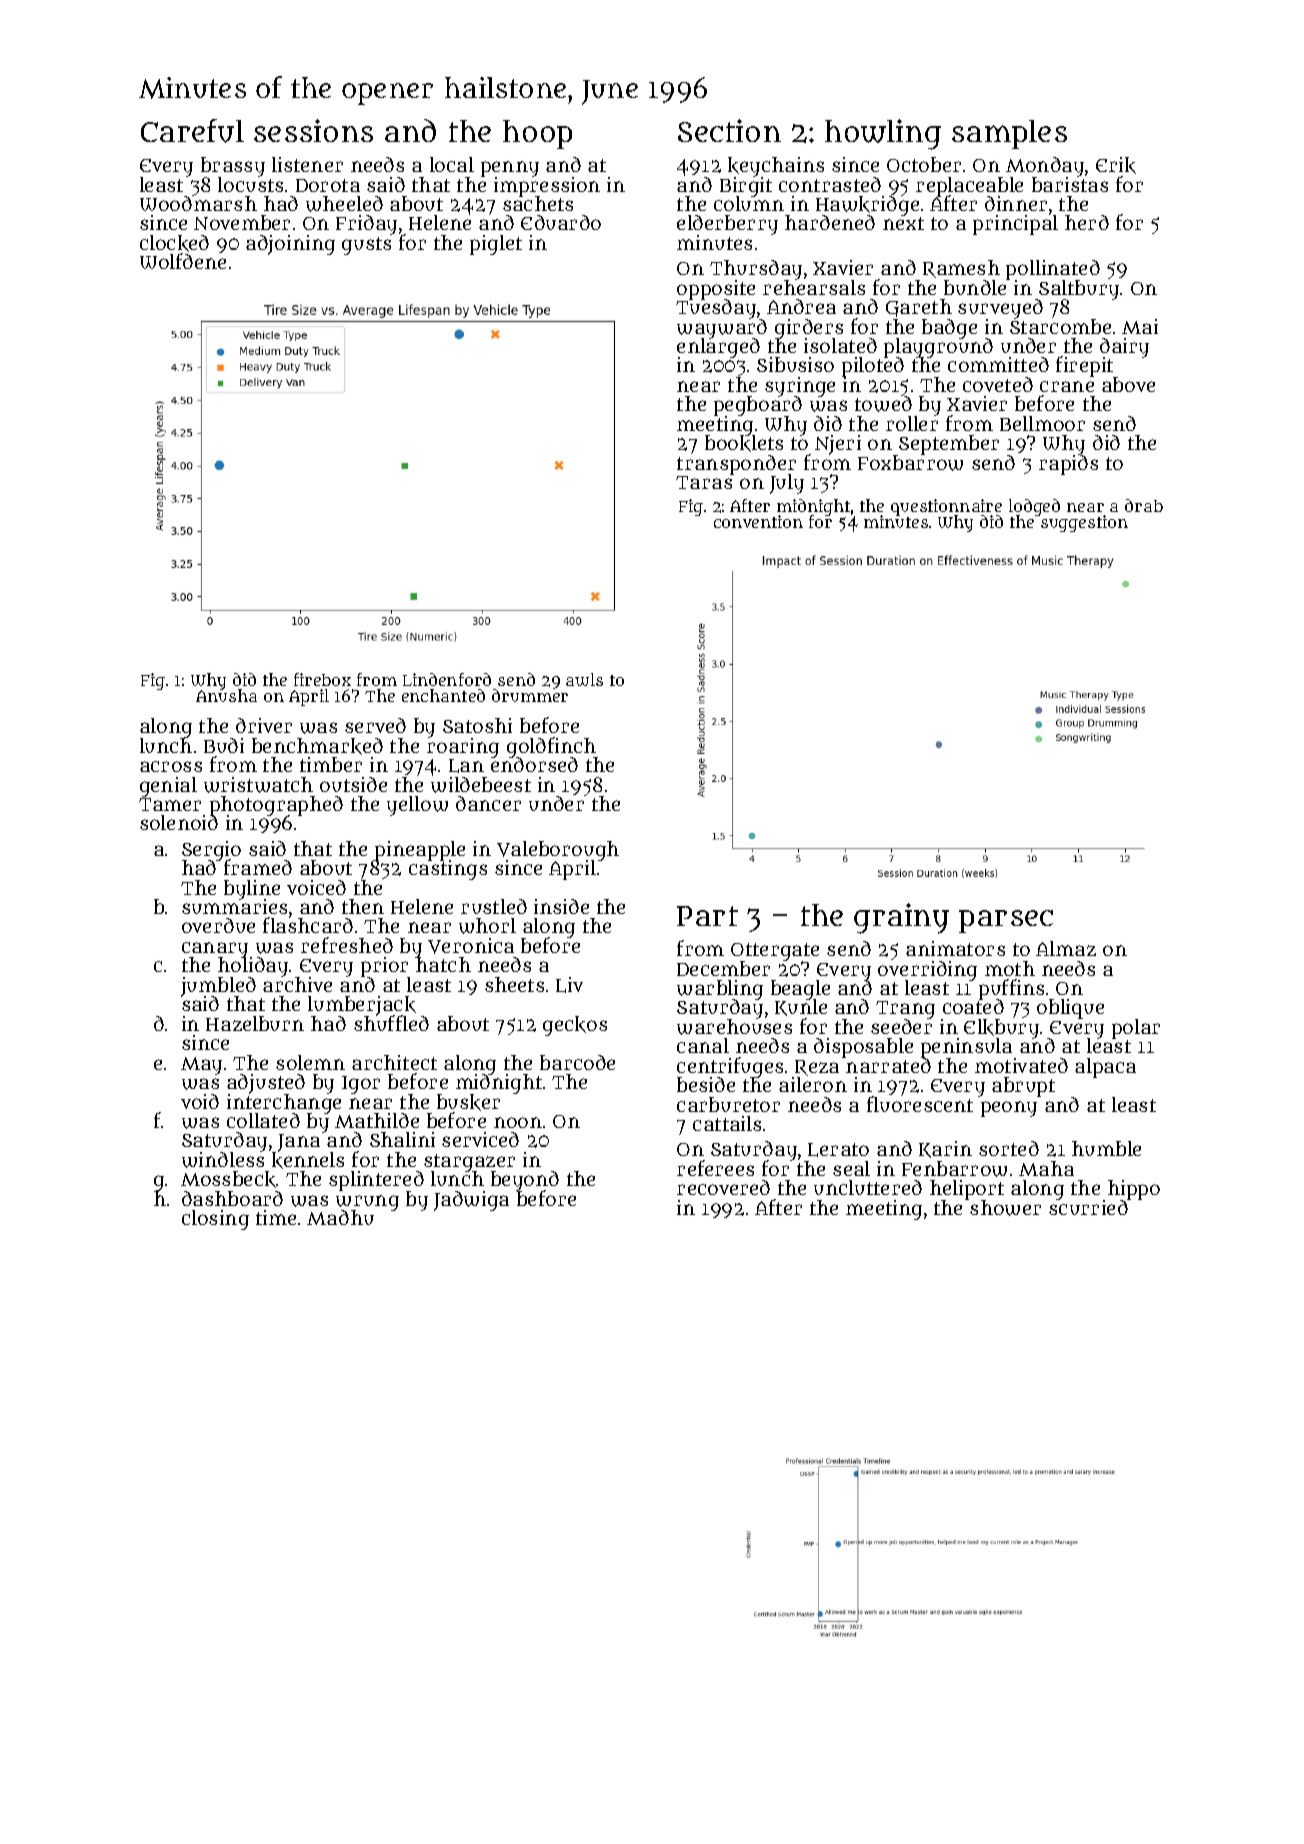 Image resolution: width=1304 pixels, height=1844 pixels. Describe the element at coordinates (340, 1217) in the image. I see `Madhu` at that location.
